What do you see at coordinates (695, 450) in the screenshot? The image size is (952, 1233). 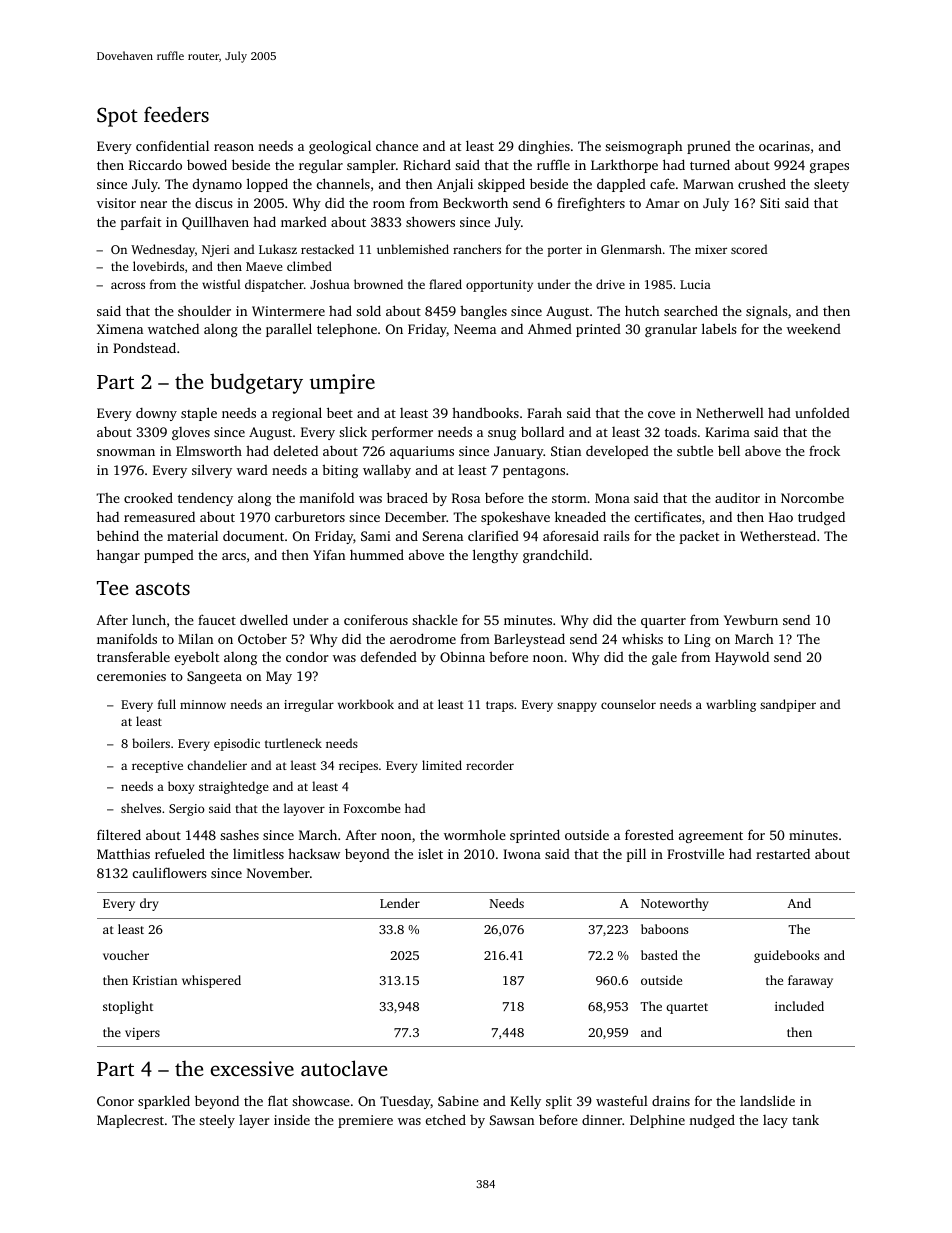 I see `subtle` at bounding box center [695, 450].
